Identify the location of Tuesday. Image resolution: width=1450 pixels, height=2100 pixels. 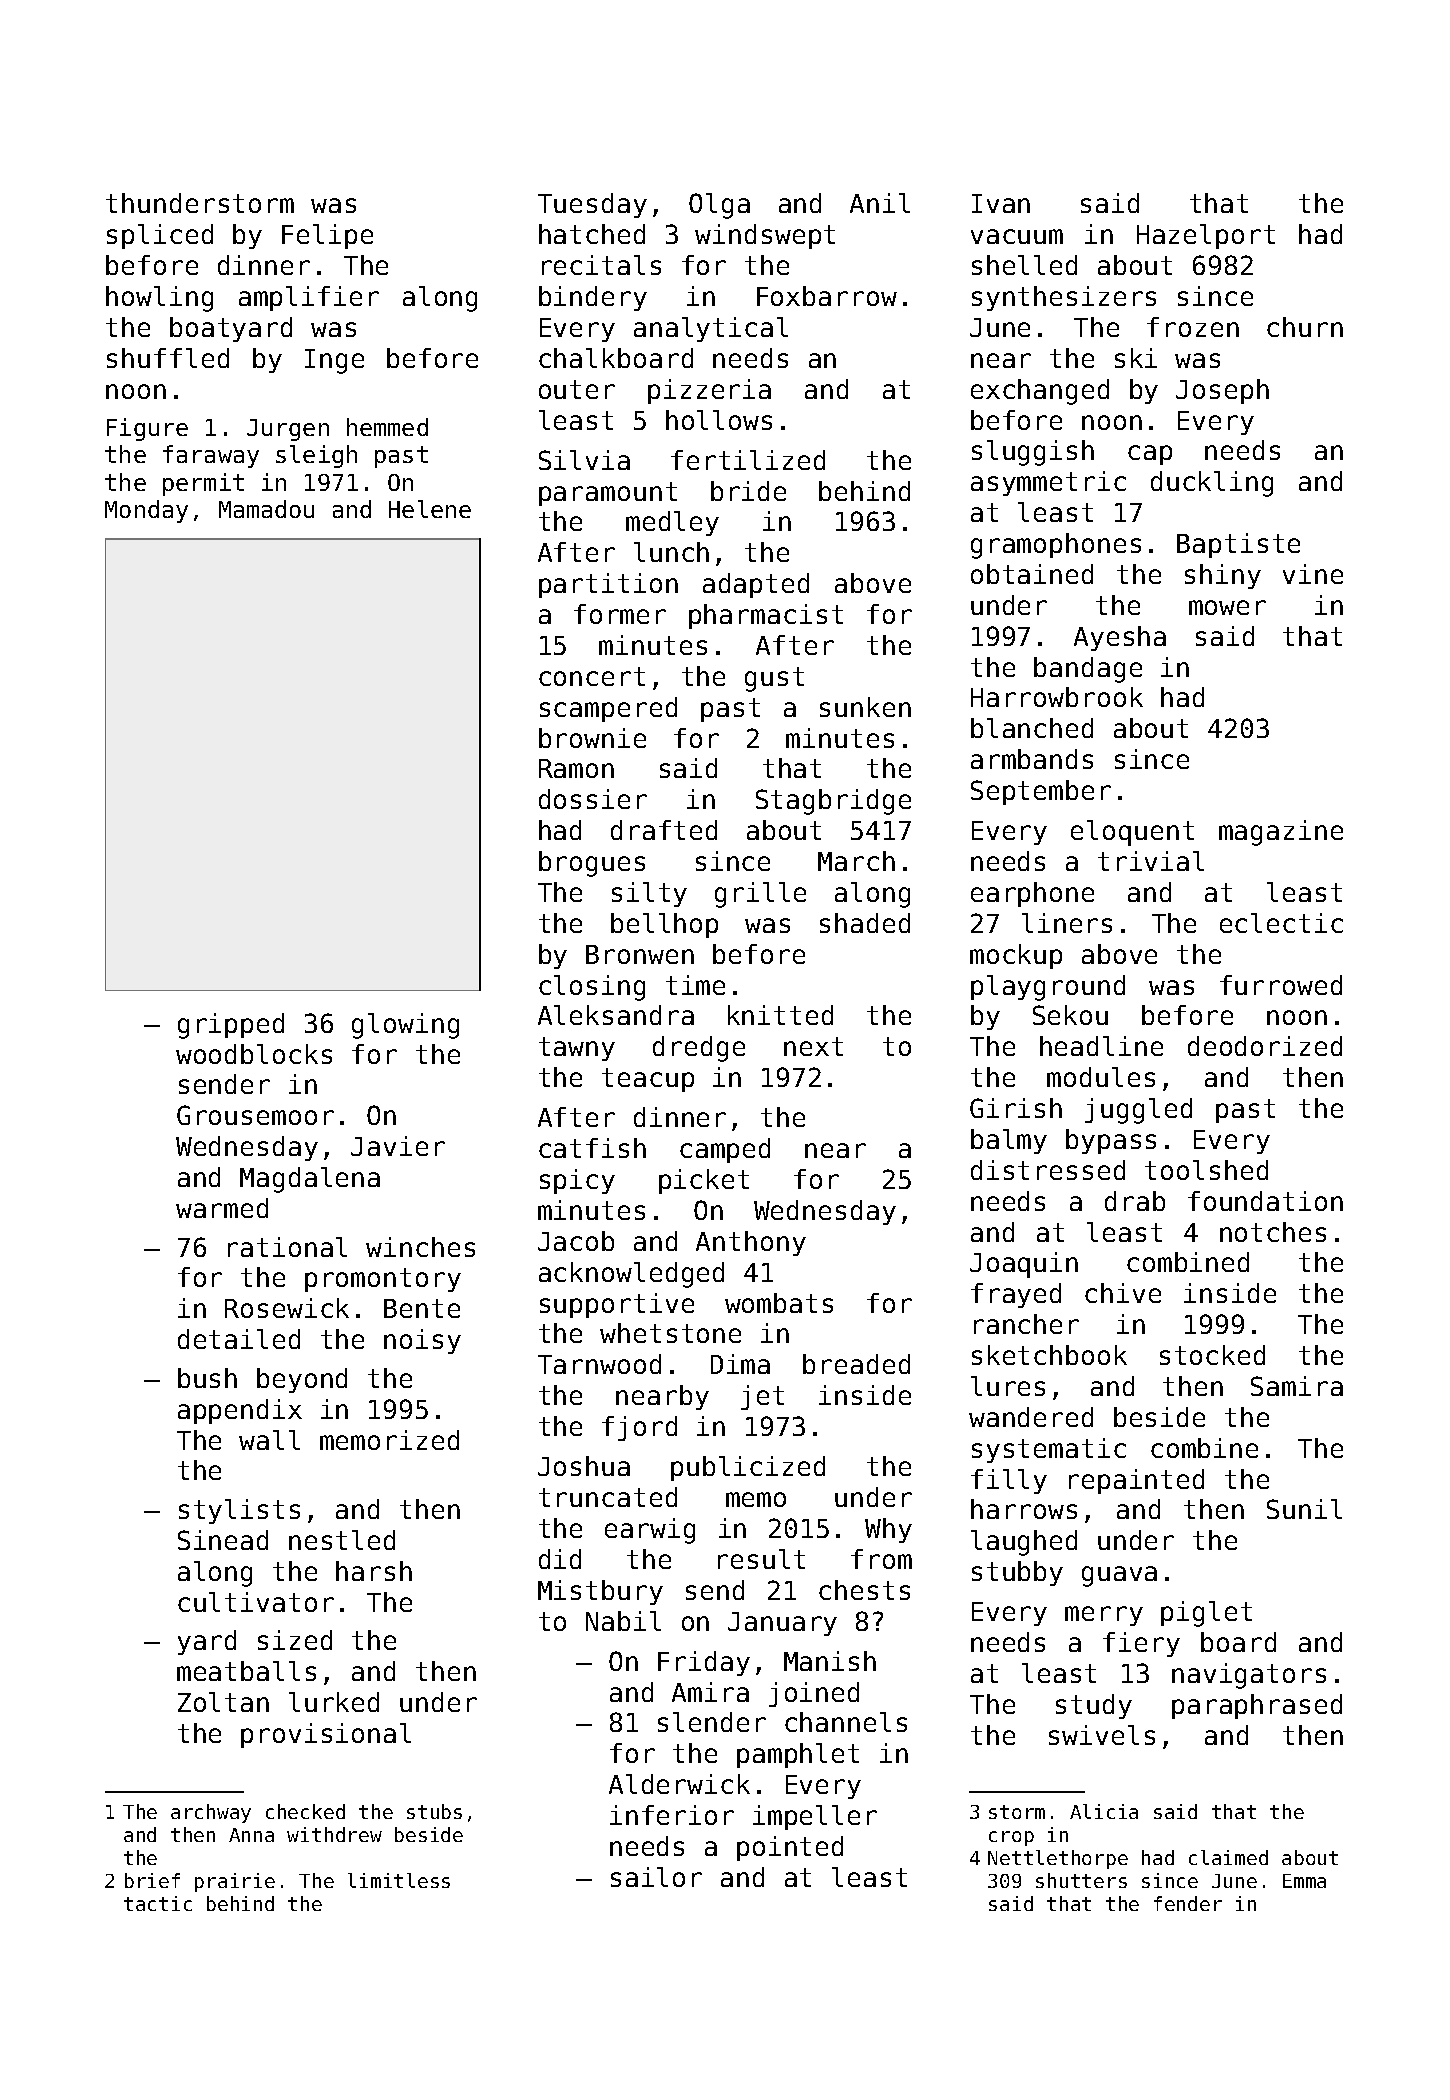
(592, 205).
